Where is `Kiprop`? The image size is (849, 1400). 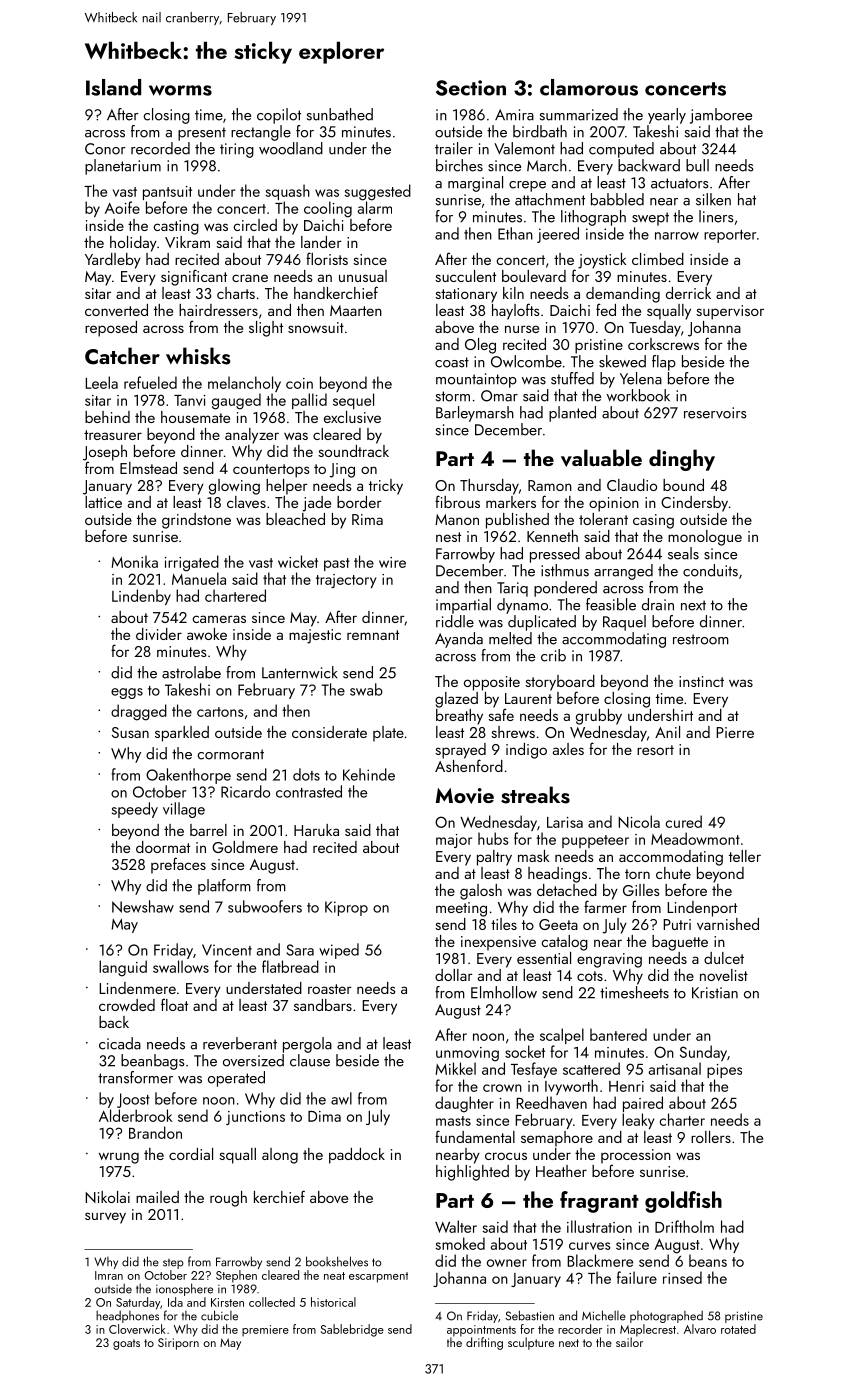 Kiprop is located at coordinates (346, 908).
